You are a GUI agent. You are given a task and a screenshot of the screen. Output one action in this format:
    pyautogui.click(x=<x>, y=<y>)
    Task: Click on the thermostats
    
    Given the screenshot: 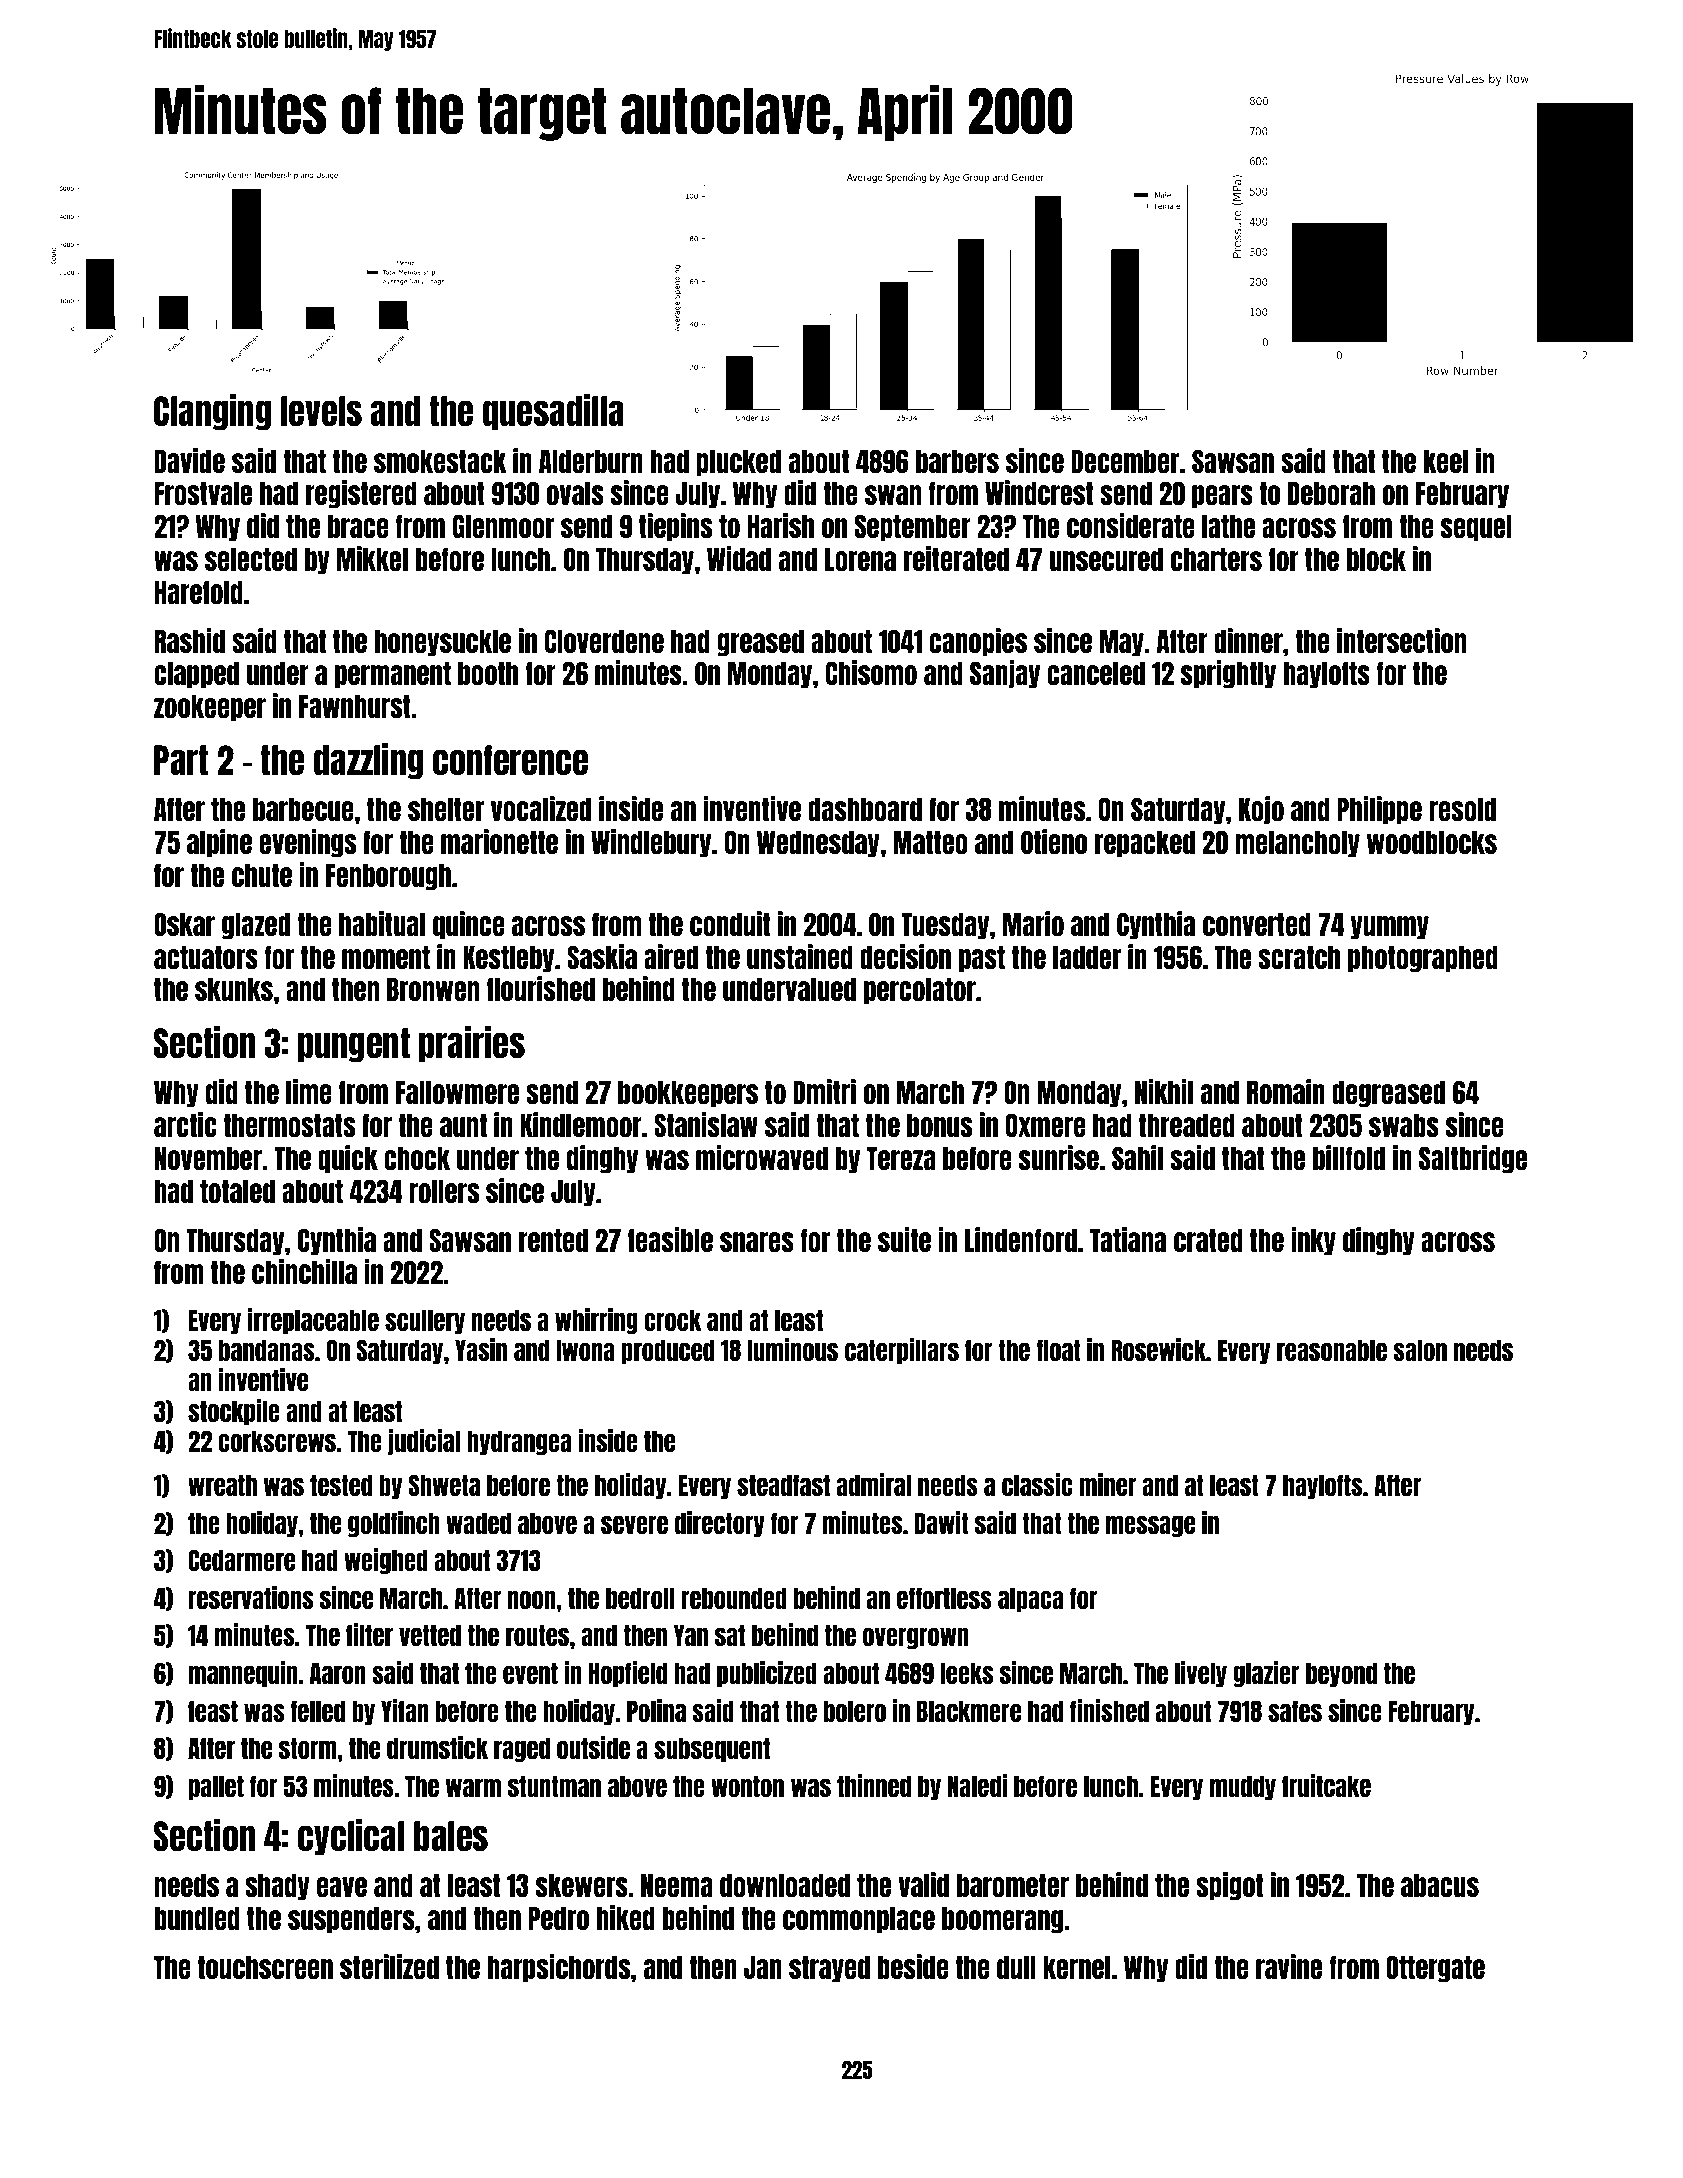 What is the action you would take?
    pyautogui.click(x=289, y=1125)
